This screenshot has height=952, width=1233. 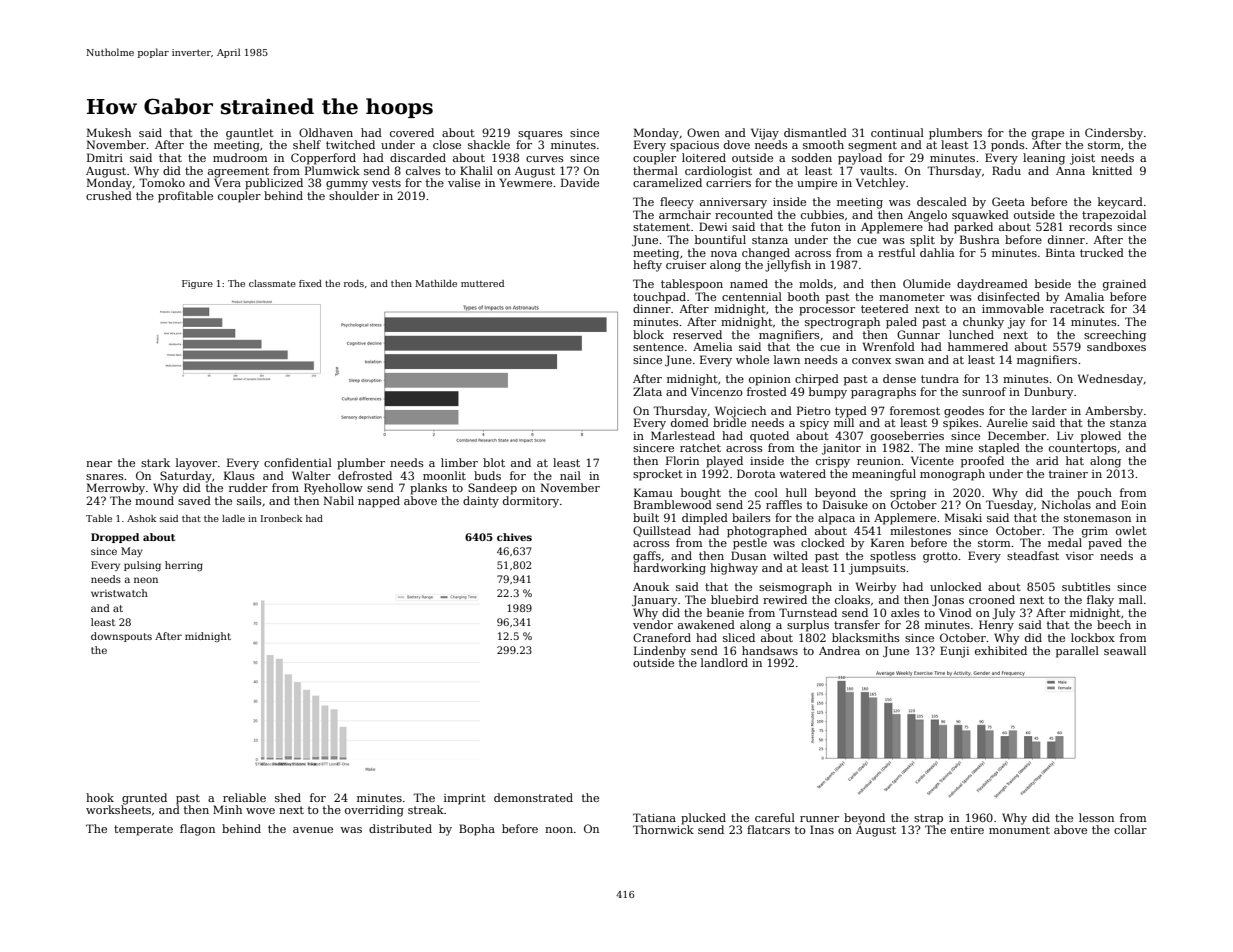 What do you see at coordinates (1131, 599) in the screenshot?
I see `mall` at bounding box center [1131, 599].
